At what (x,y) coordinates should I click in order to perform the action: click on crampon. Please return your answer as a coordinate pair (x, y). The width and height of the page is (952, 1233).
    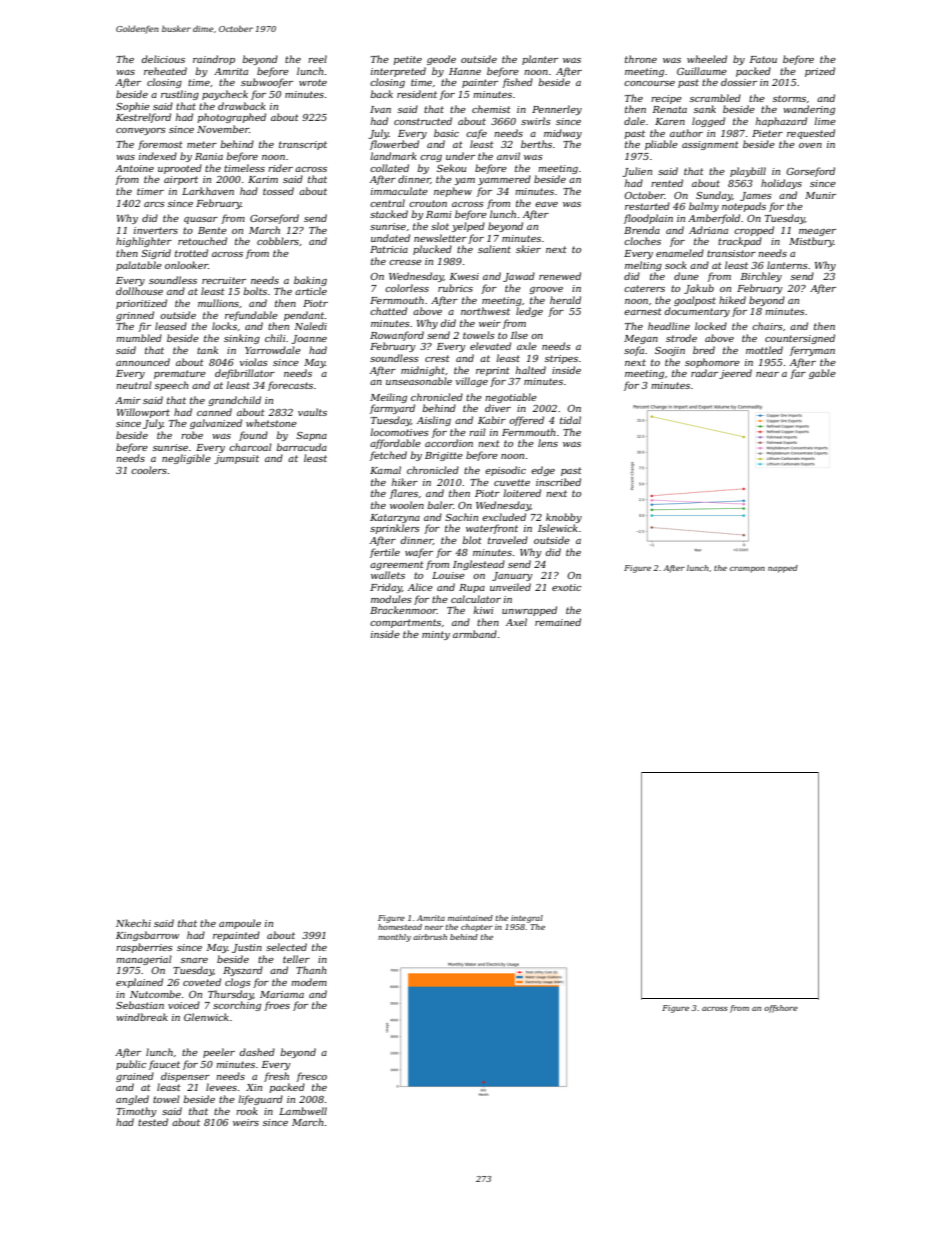
    Looking at the image, I should click on (747, 570).
